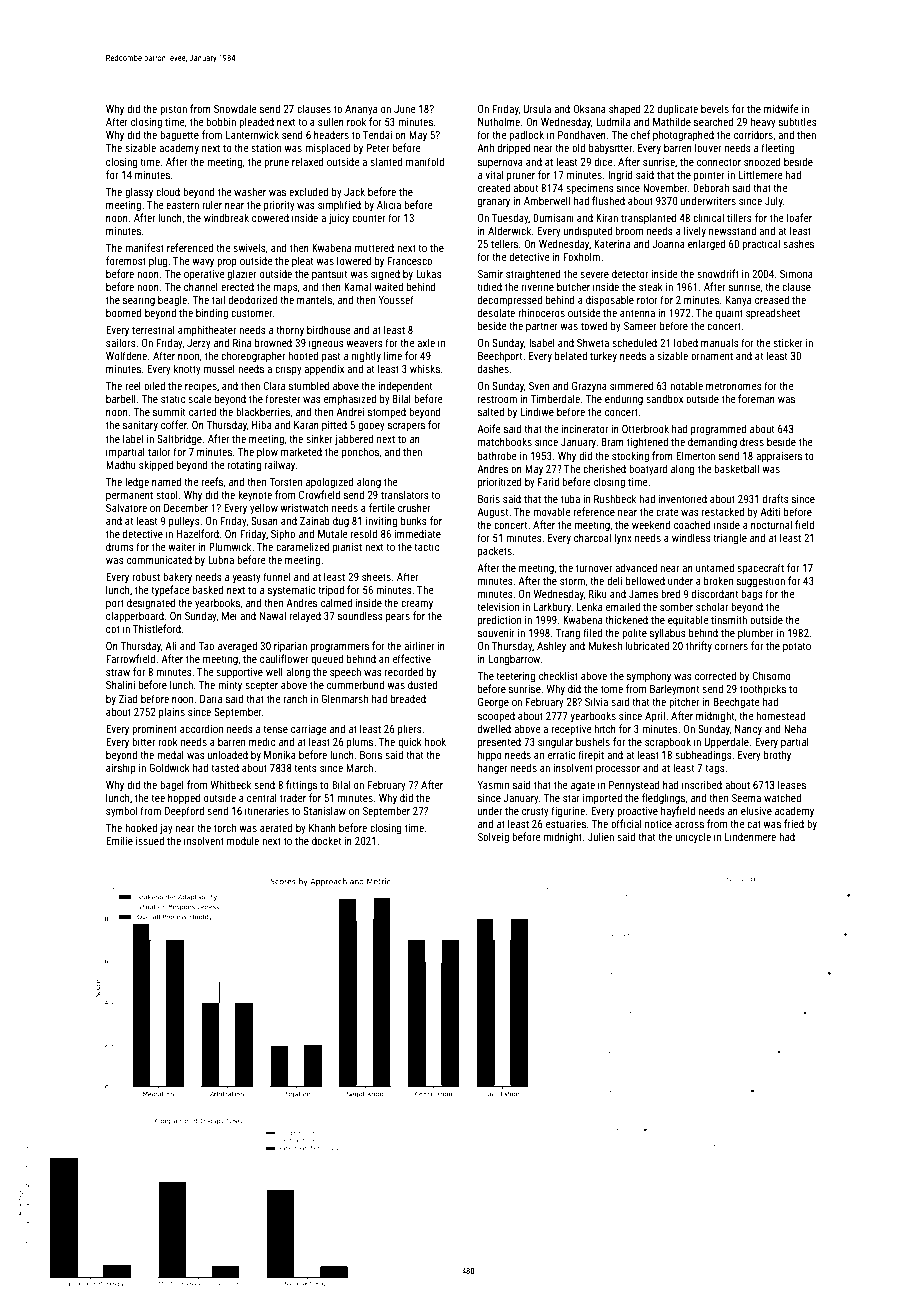  Describe the element at coordinates (772, 299) in the document. I see `creased` at that location.
